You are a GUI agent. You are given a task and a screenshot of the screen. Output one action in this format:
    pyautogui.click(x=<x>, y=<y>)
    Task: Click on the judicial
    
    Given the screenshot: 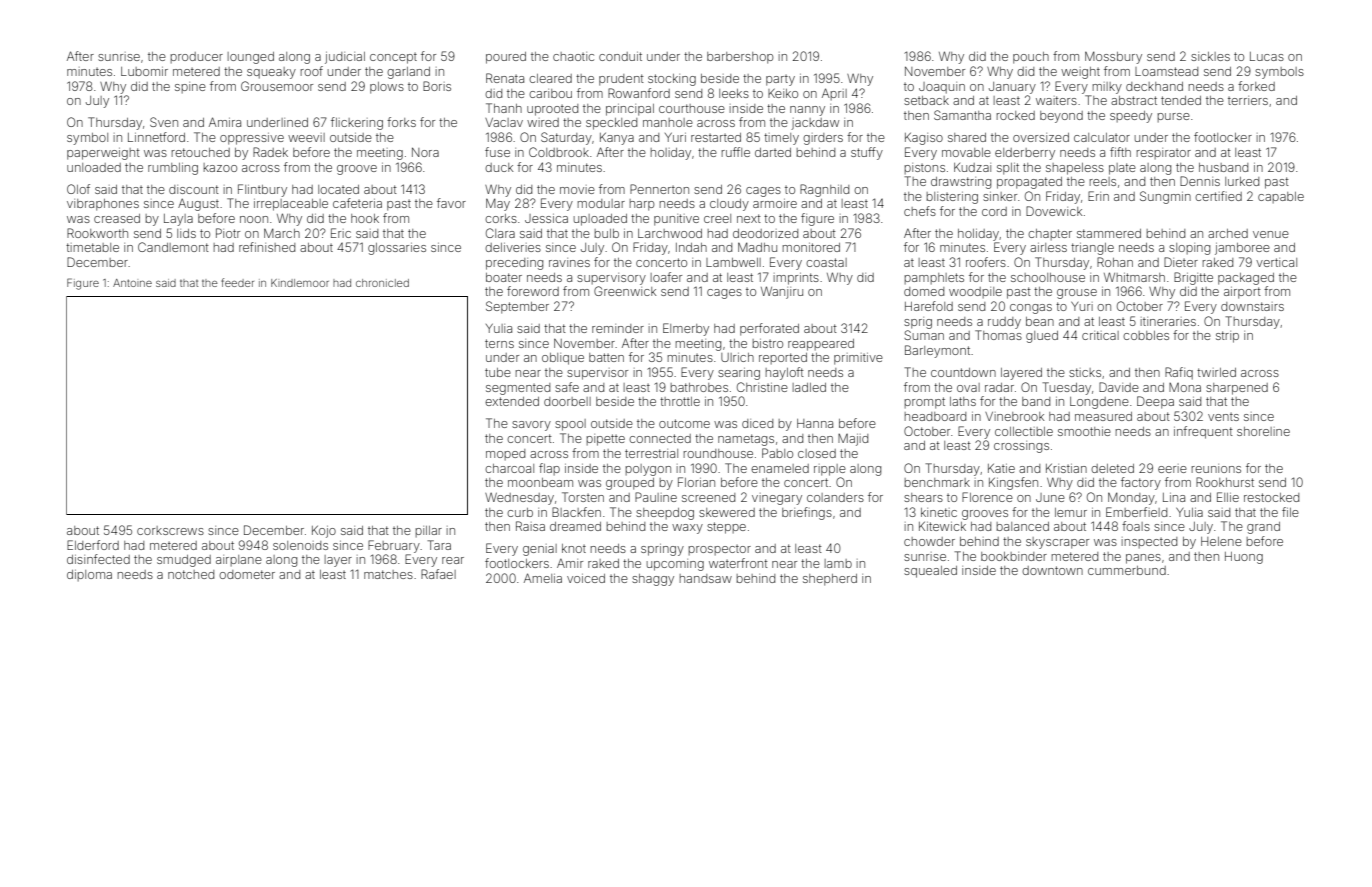 What is the action you would take?
    pyautogui.click(x=345, y=58)
